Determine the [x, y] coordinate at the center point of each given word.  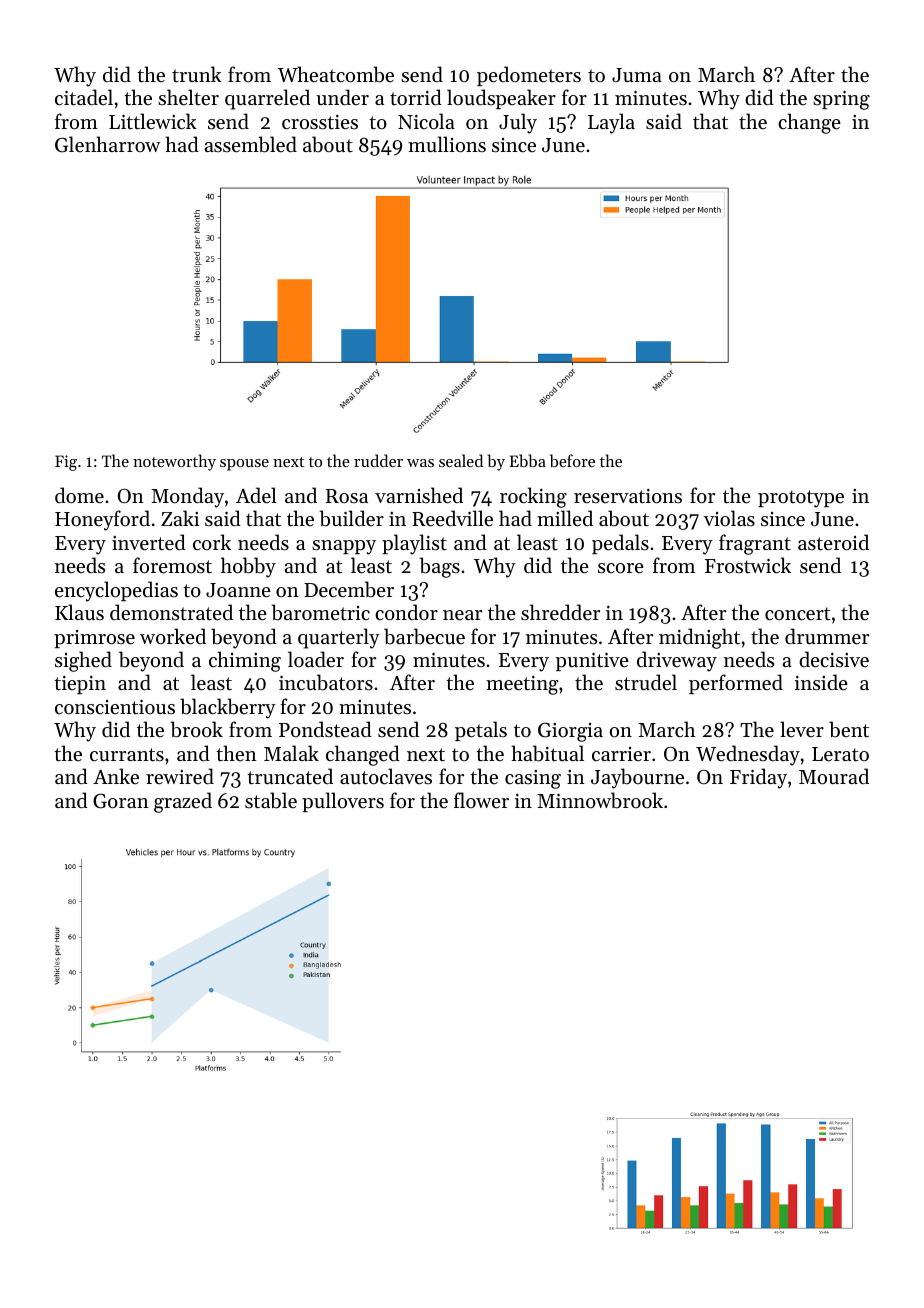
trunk [197, 74]
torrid [416, 97]
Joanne [238, 590]
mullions [447, 144]
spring [841, 100]
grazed [183, 802]
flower [481, 800]
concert [798, 613]
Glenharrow [107, 144]
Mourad [834, 776]
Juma [637, 75]
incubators [326, 682]
